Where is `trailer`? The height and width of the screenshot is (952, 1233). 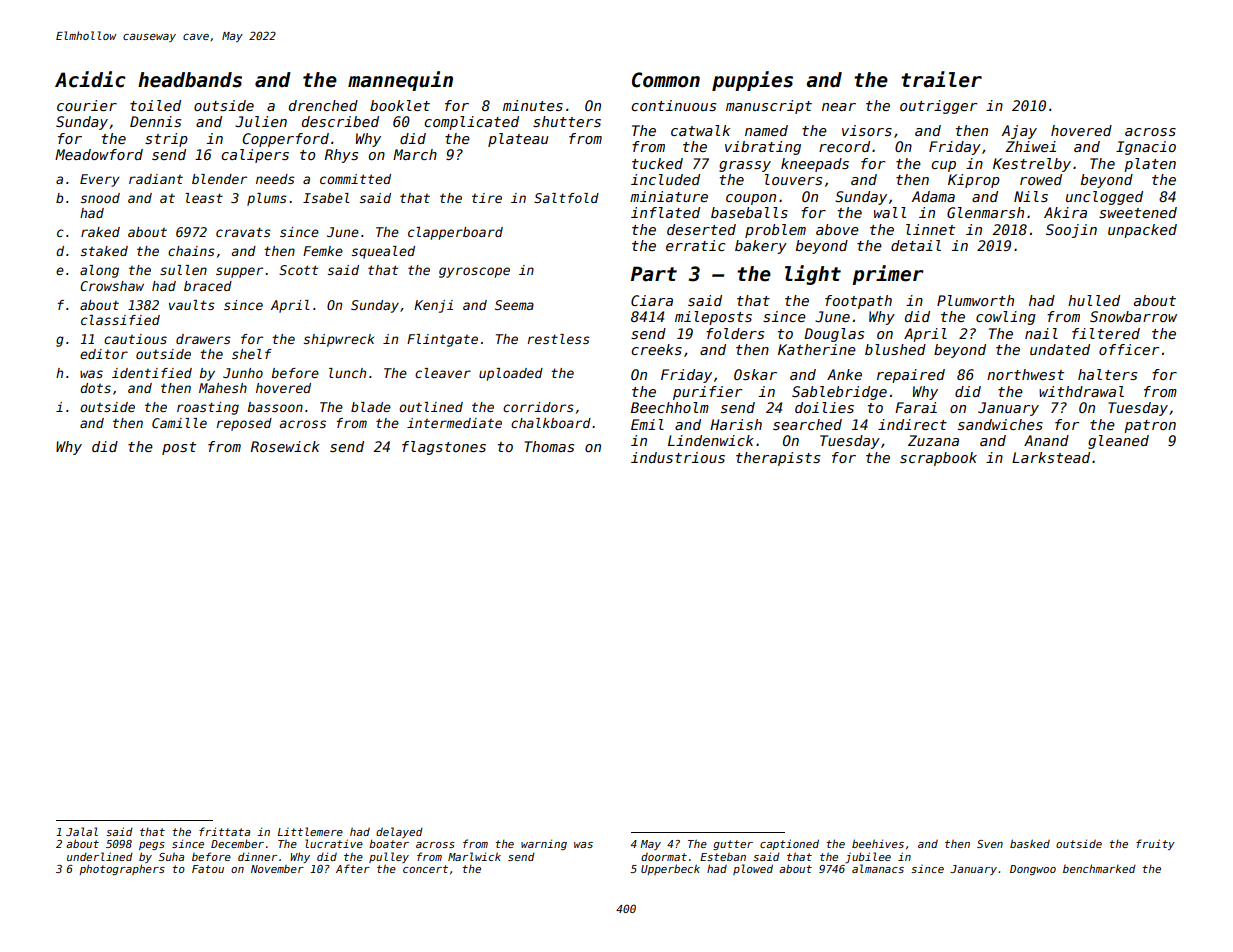 trailer is located at coordinates (941, 79).
